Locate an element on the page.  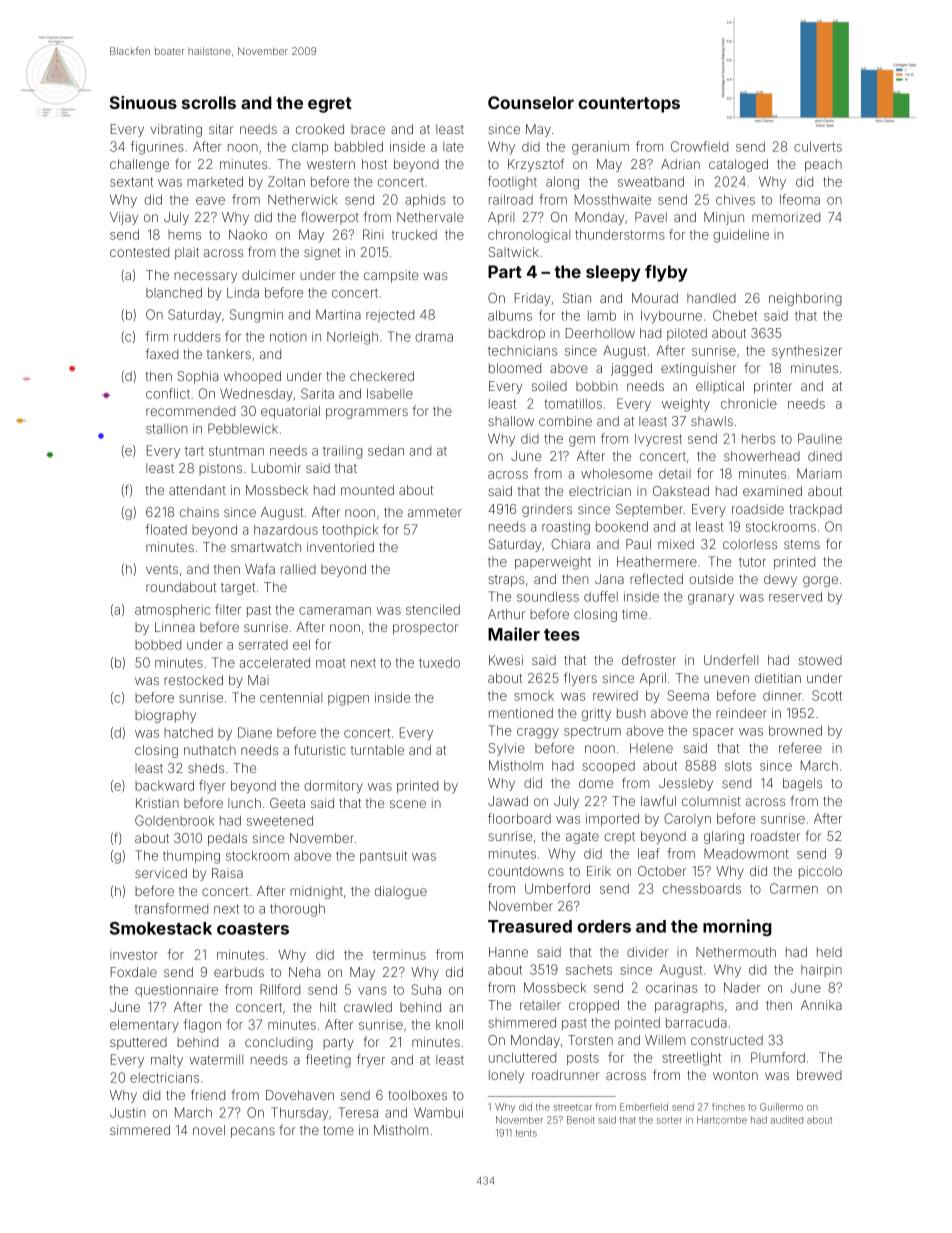
host is located at coordinates (374, 164).
